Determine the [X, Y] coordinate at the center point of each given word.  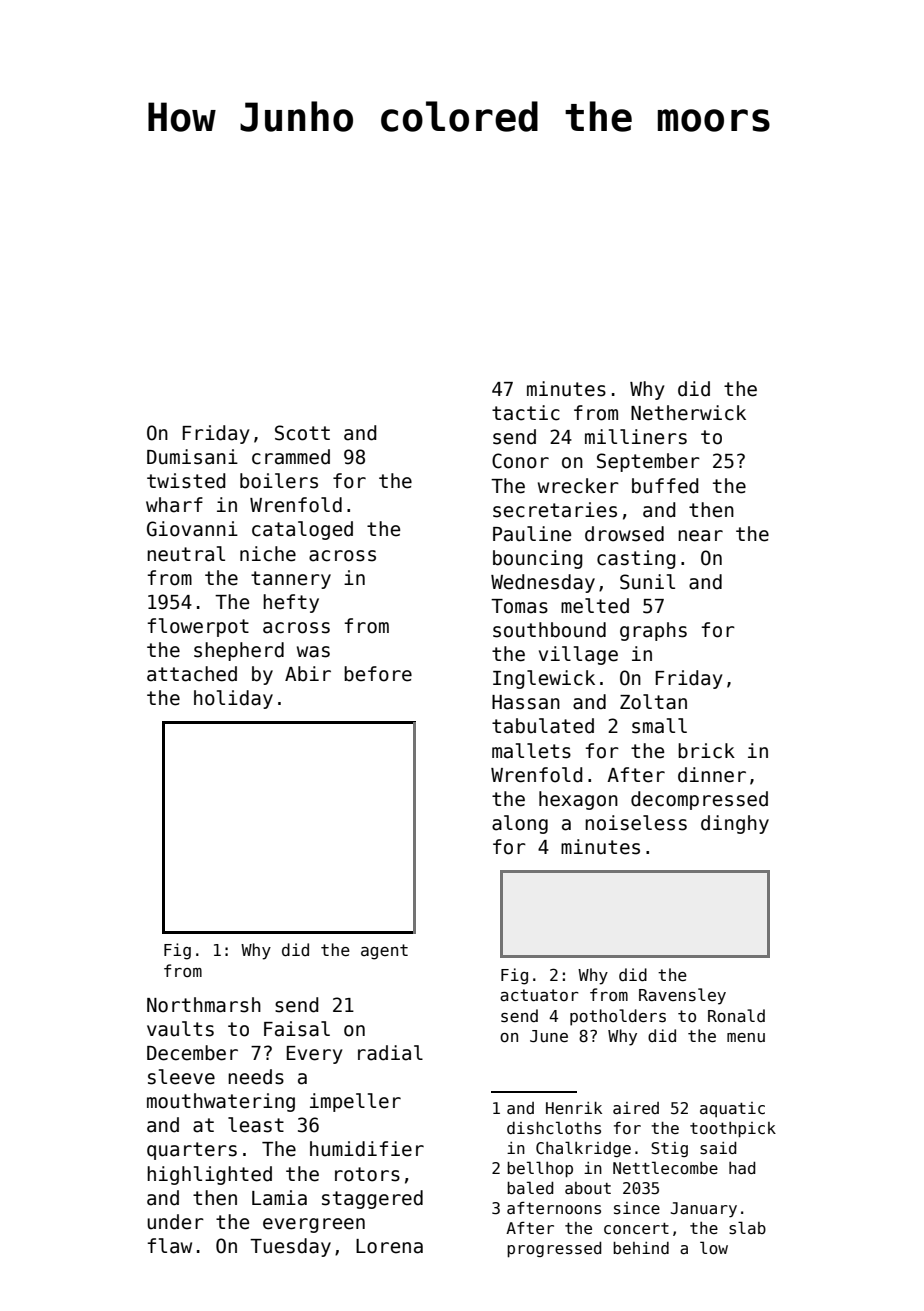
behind [641, 1248]
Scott [302, 433]
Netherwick [688, 413]
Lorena [389, 1246]
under [175, 1222]
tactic [526, 413]
